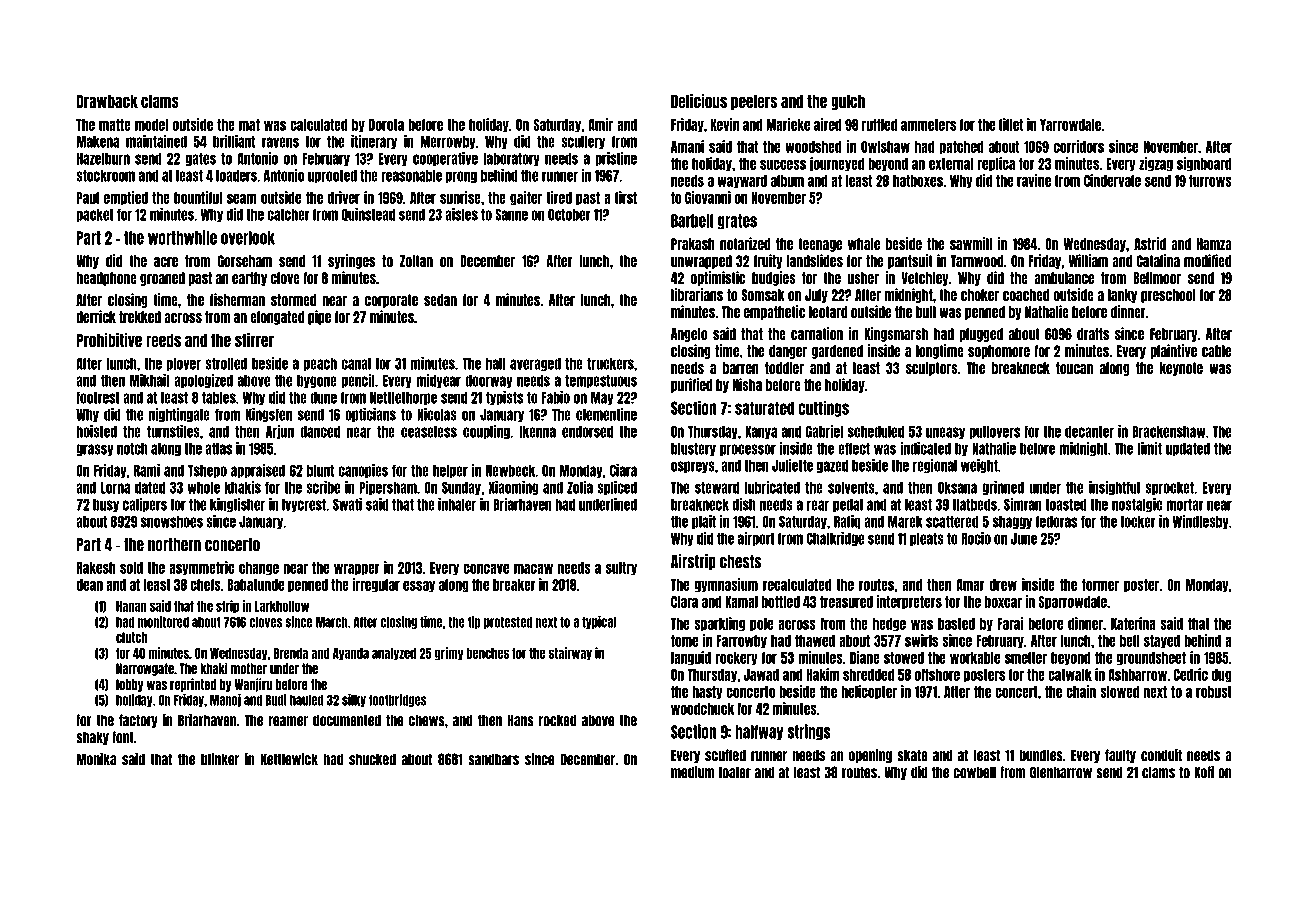  Describe the element at coordinates (583, 142) in the page. I see `scullery` at that location.
